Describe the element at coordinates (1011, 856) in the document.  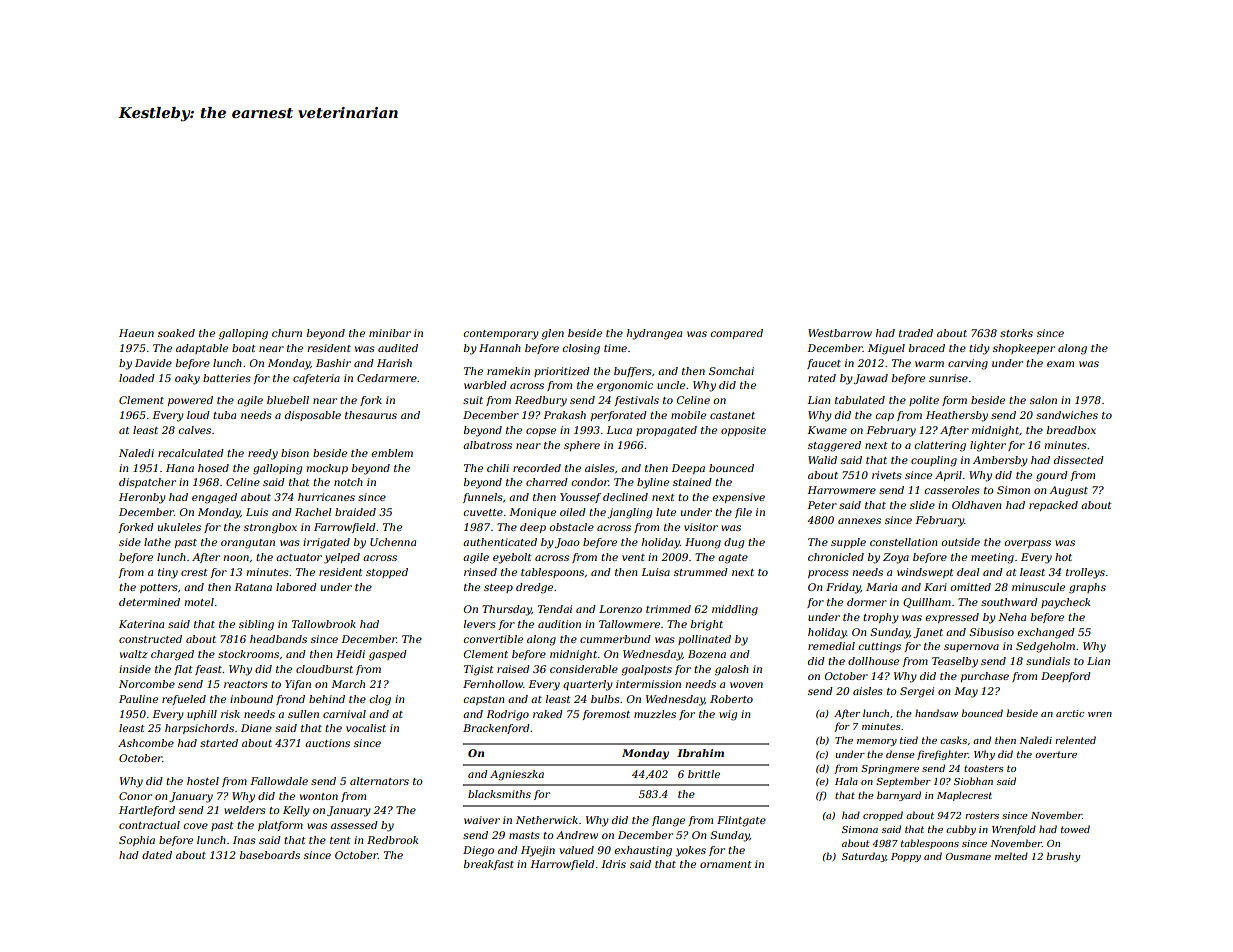
I see `melted` at that location.
